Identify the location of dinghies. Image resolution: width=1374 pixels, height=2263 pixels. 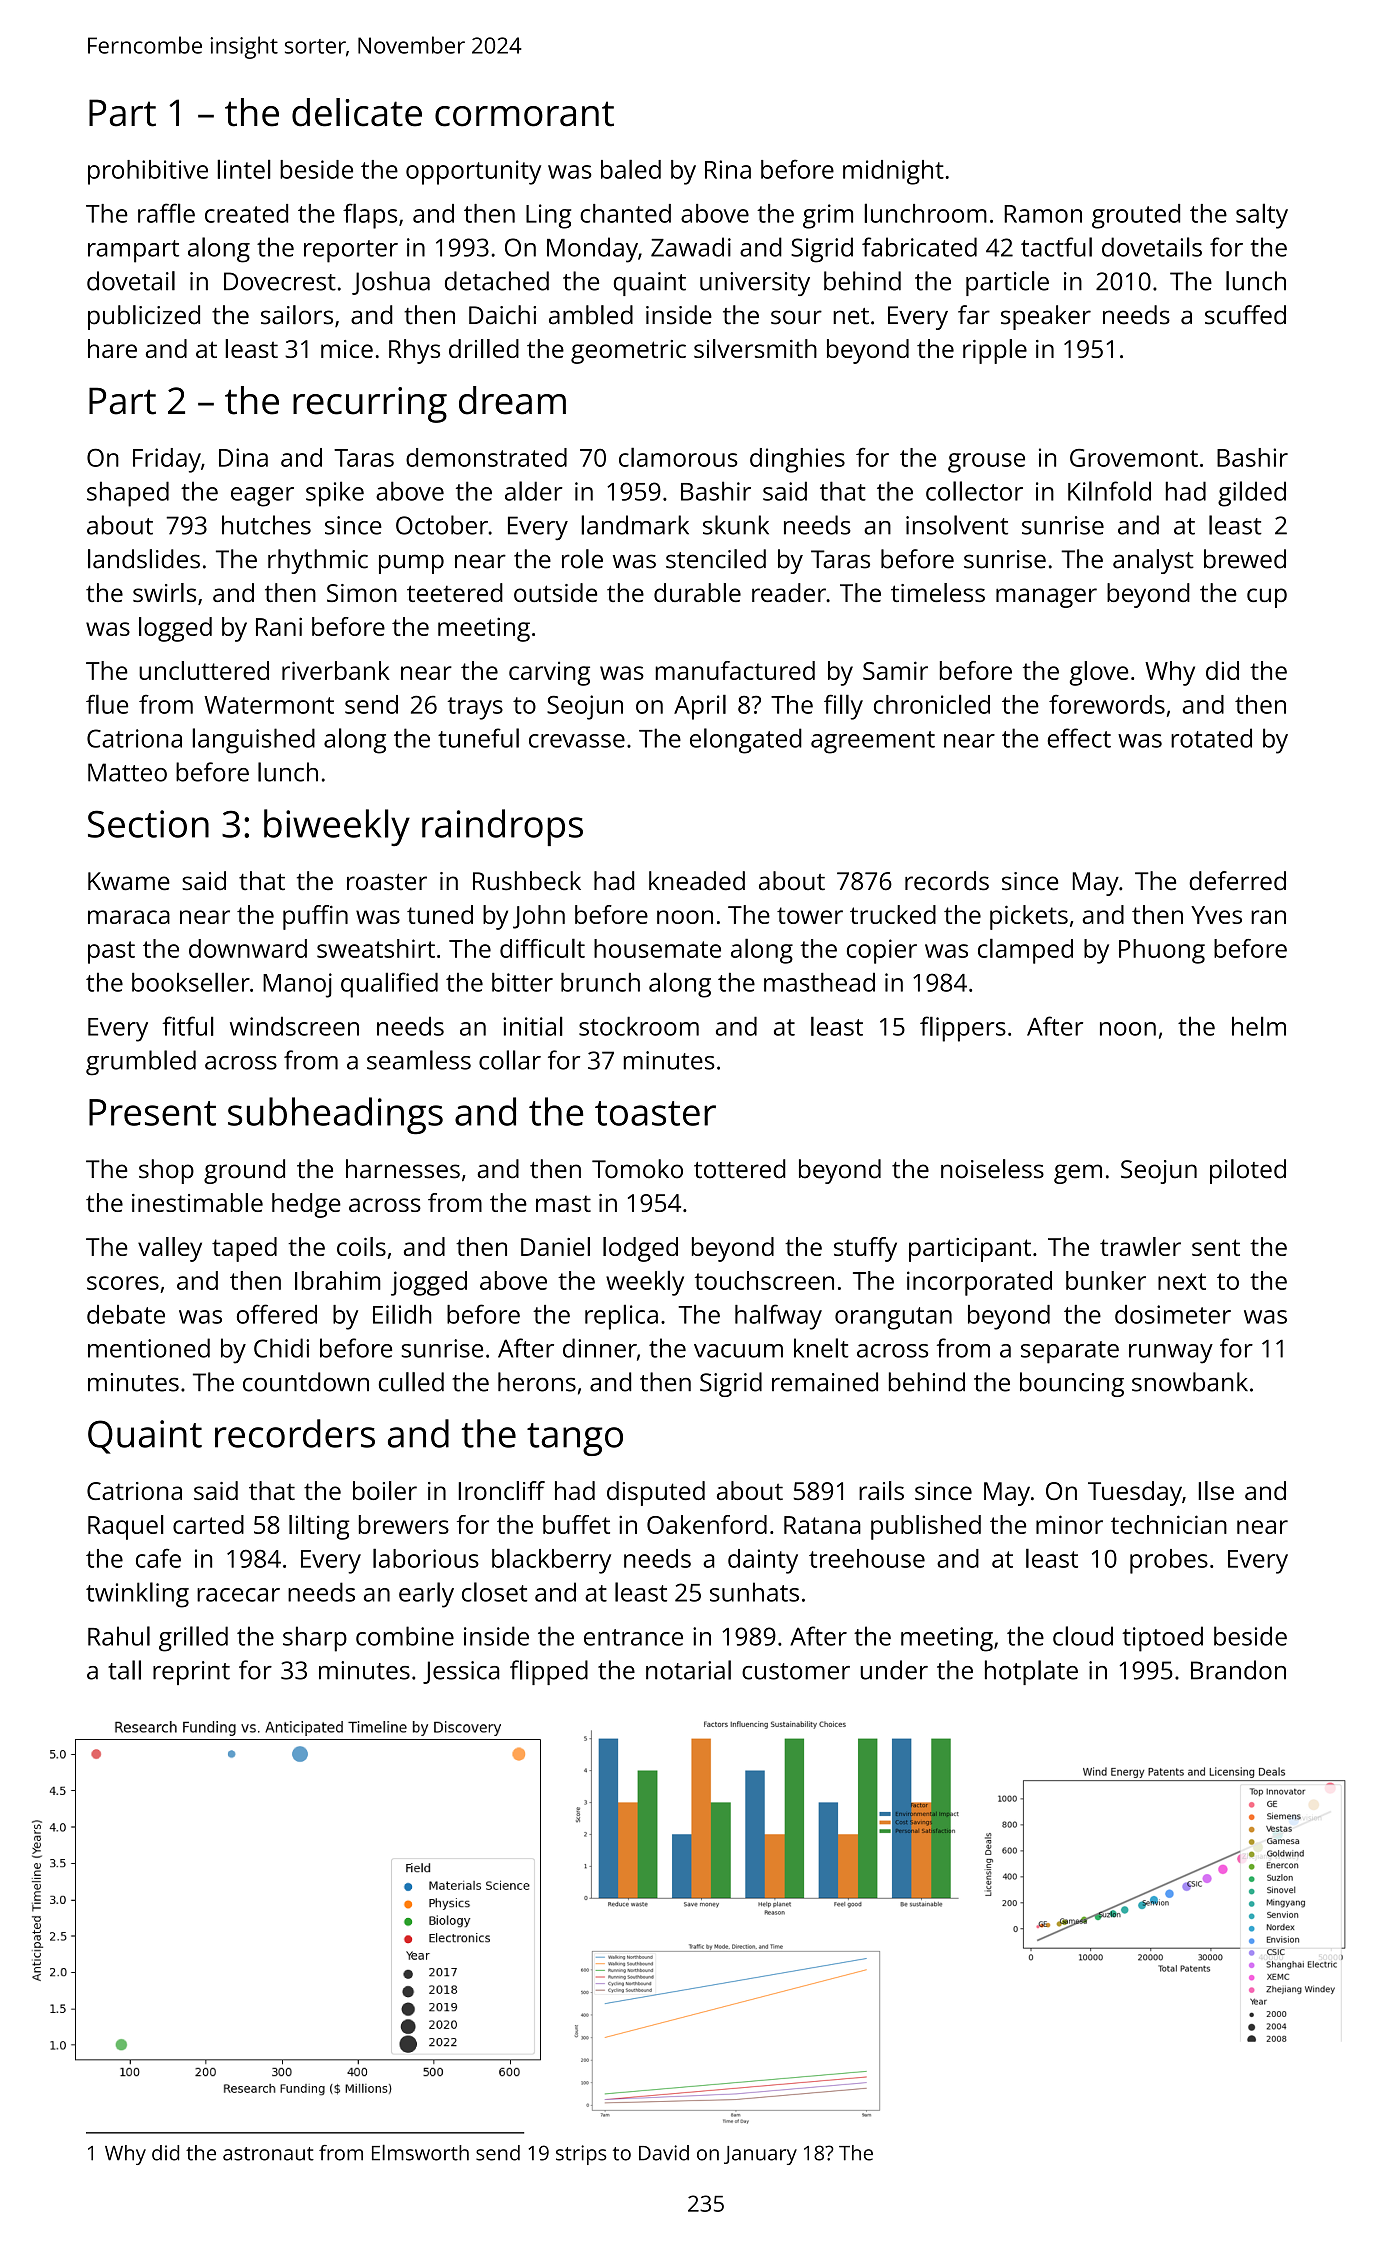
(797, 460).
